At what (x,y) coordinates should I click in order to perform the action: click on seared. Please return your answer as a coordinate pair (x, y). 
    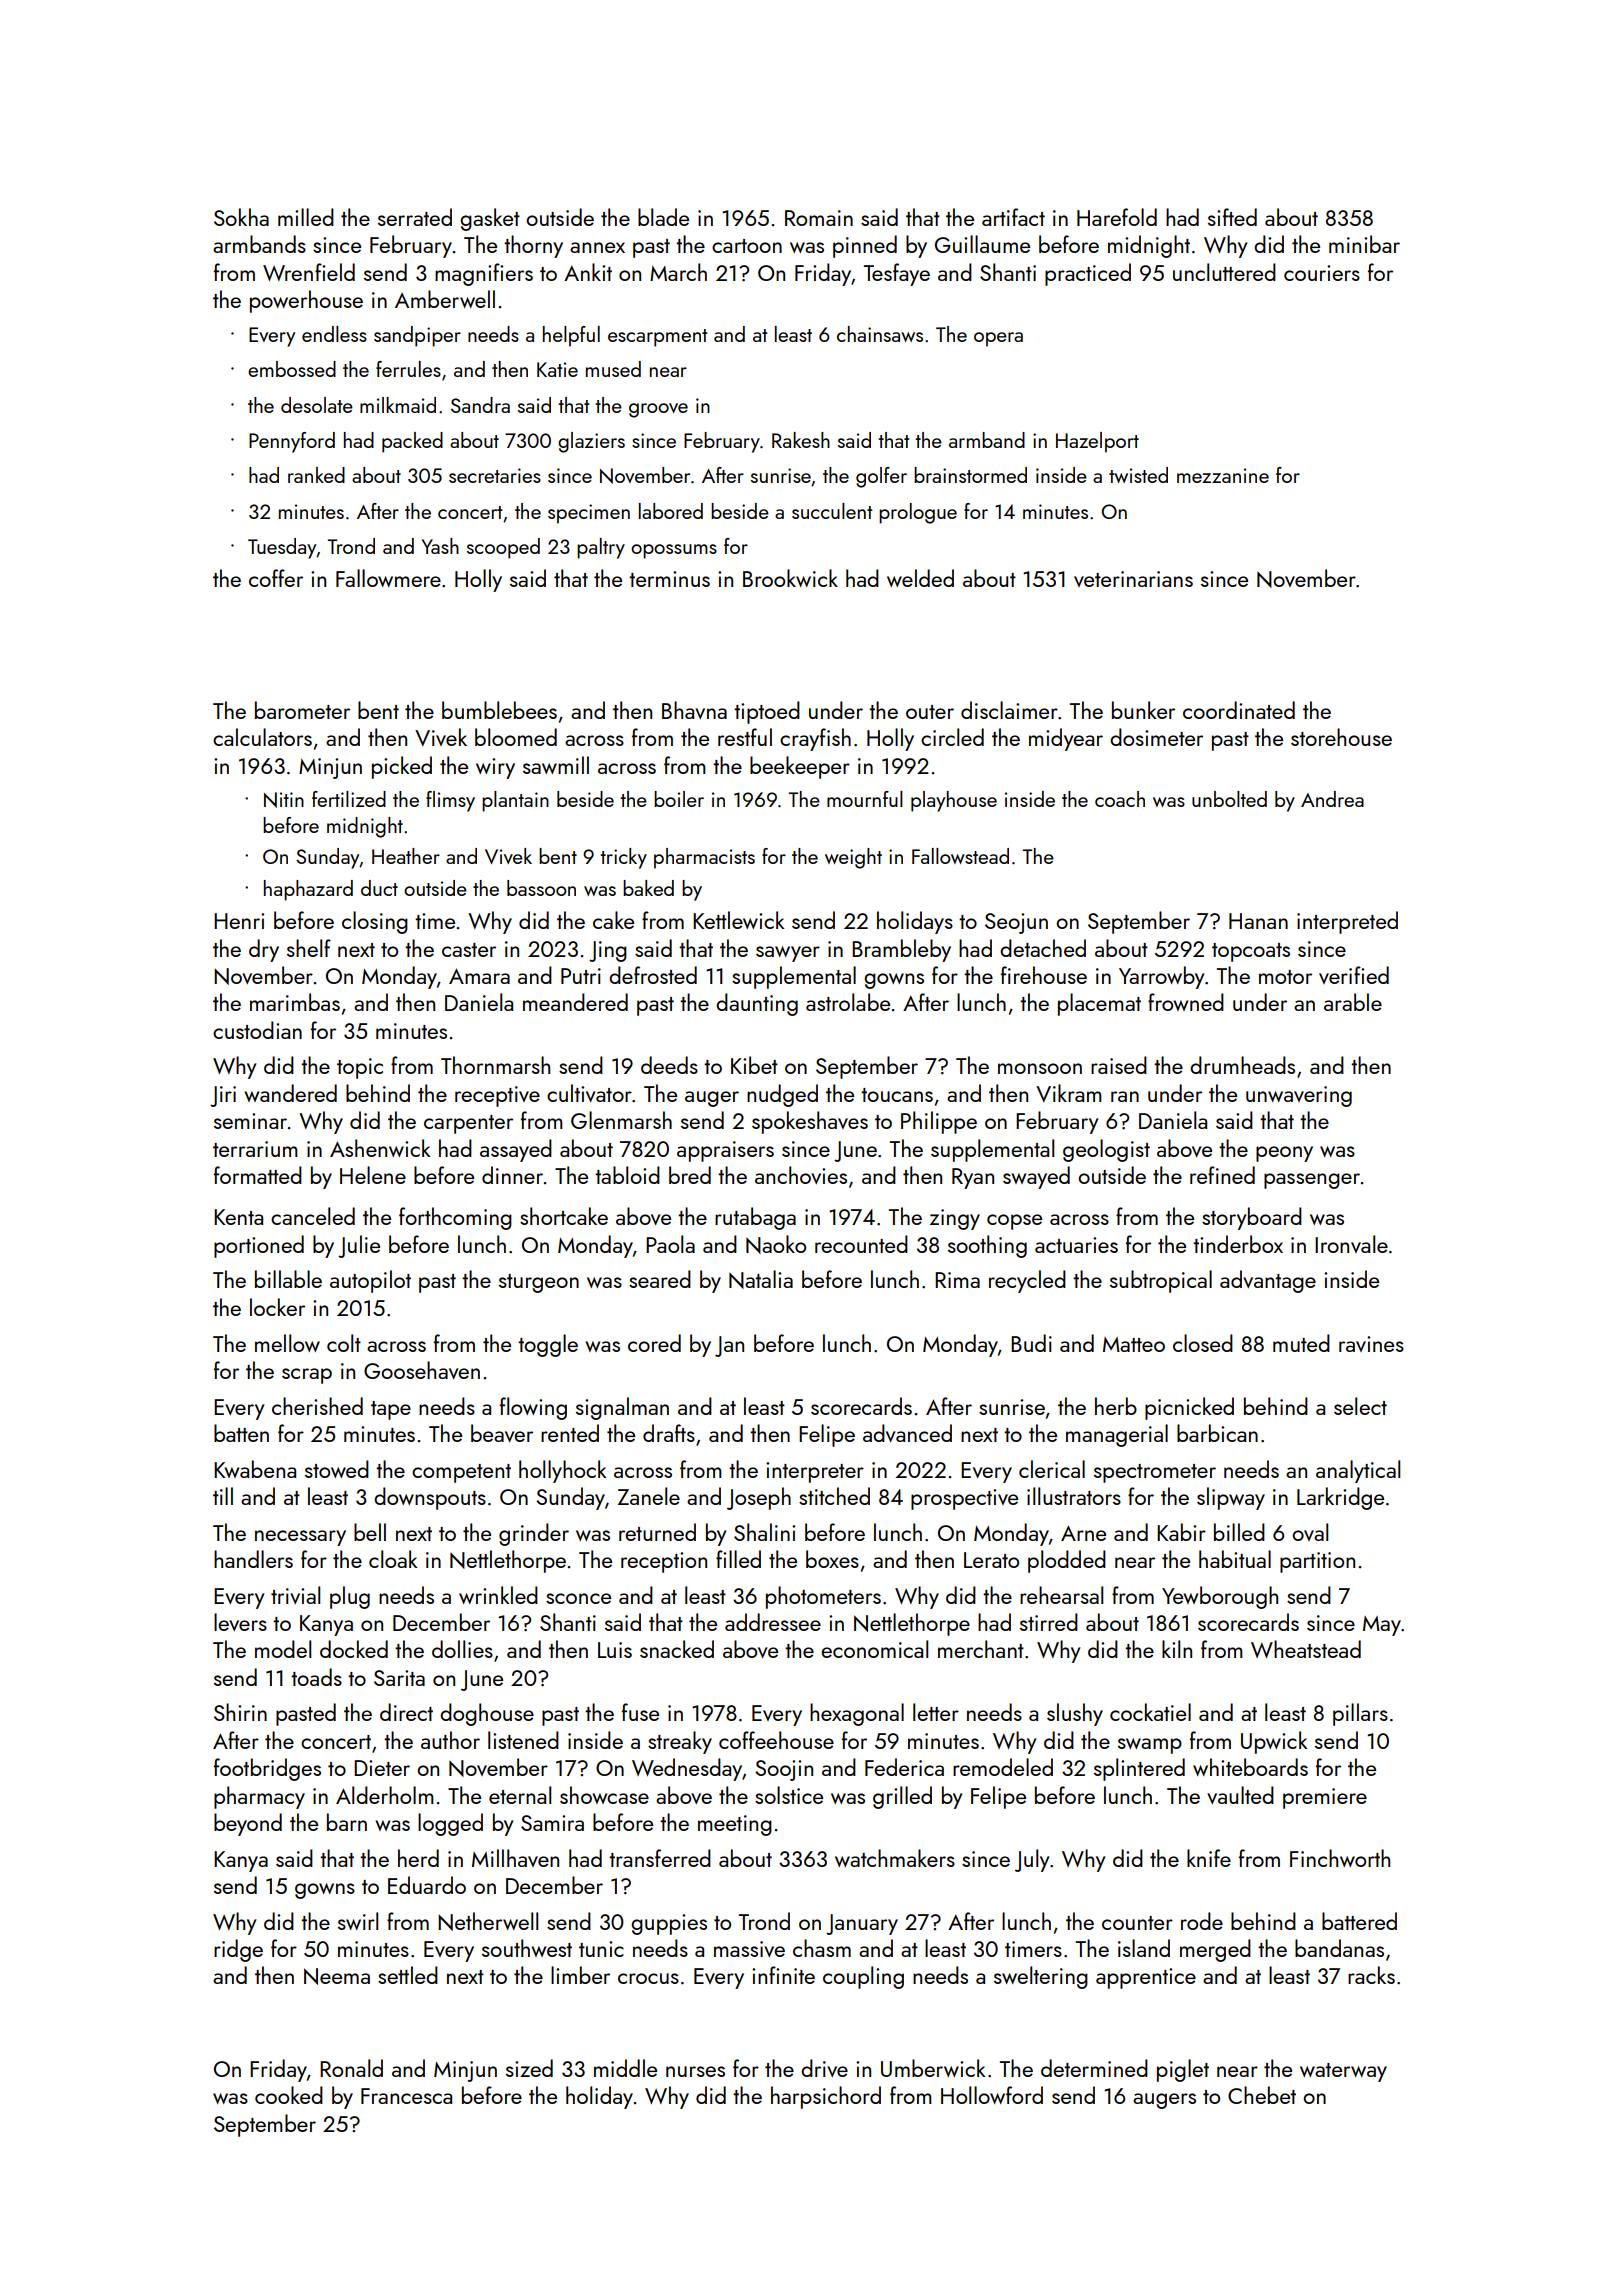
    Looking at the image, I should click on (660, 1279).
